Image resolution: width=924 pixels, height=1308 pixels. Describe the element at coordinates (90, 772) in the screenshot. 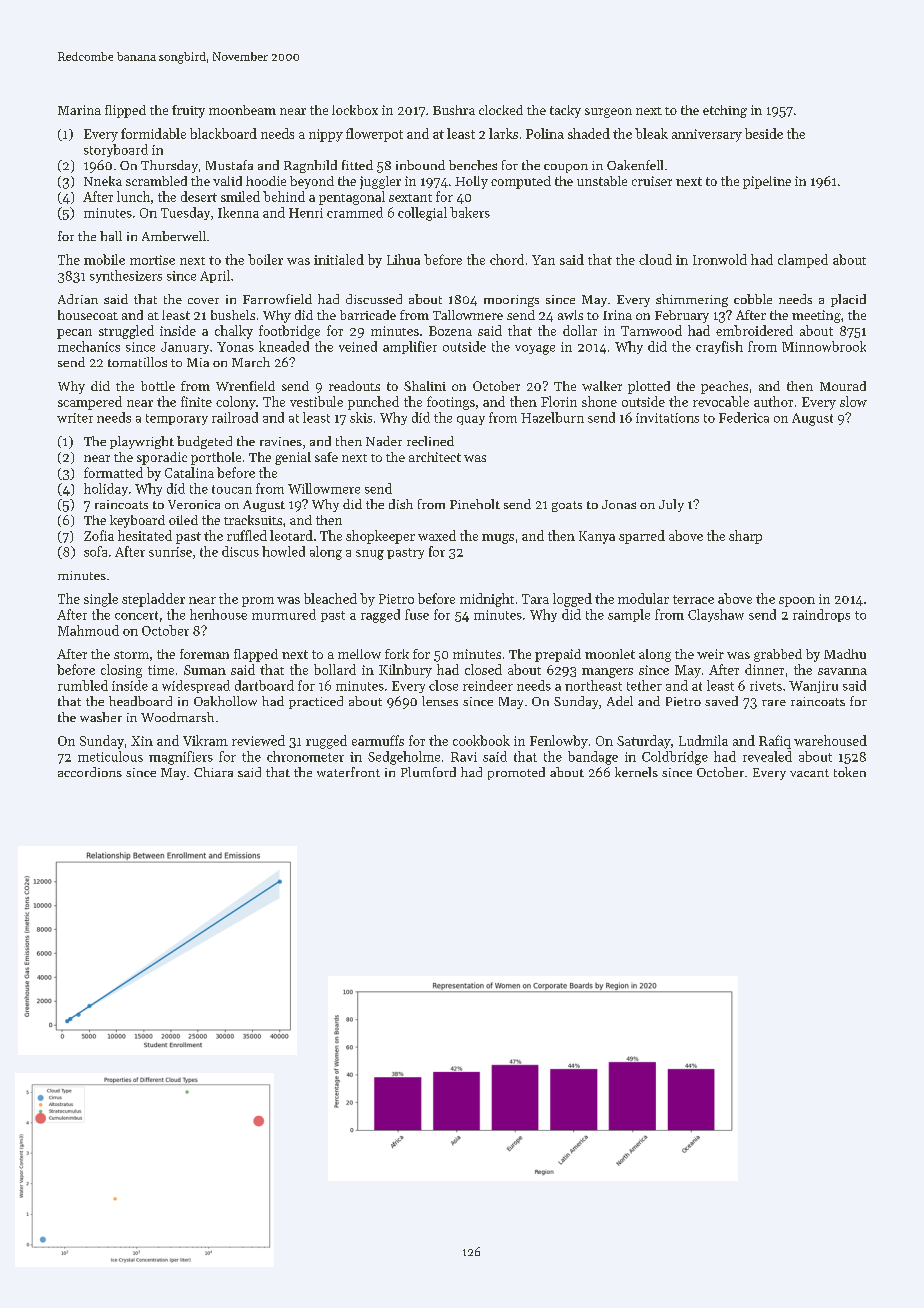

I see `accordions` at that location.
